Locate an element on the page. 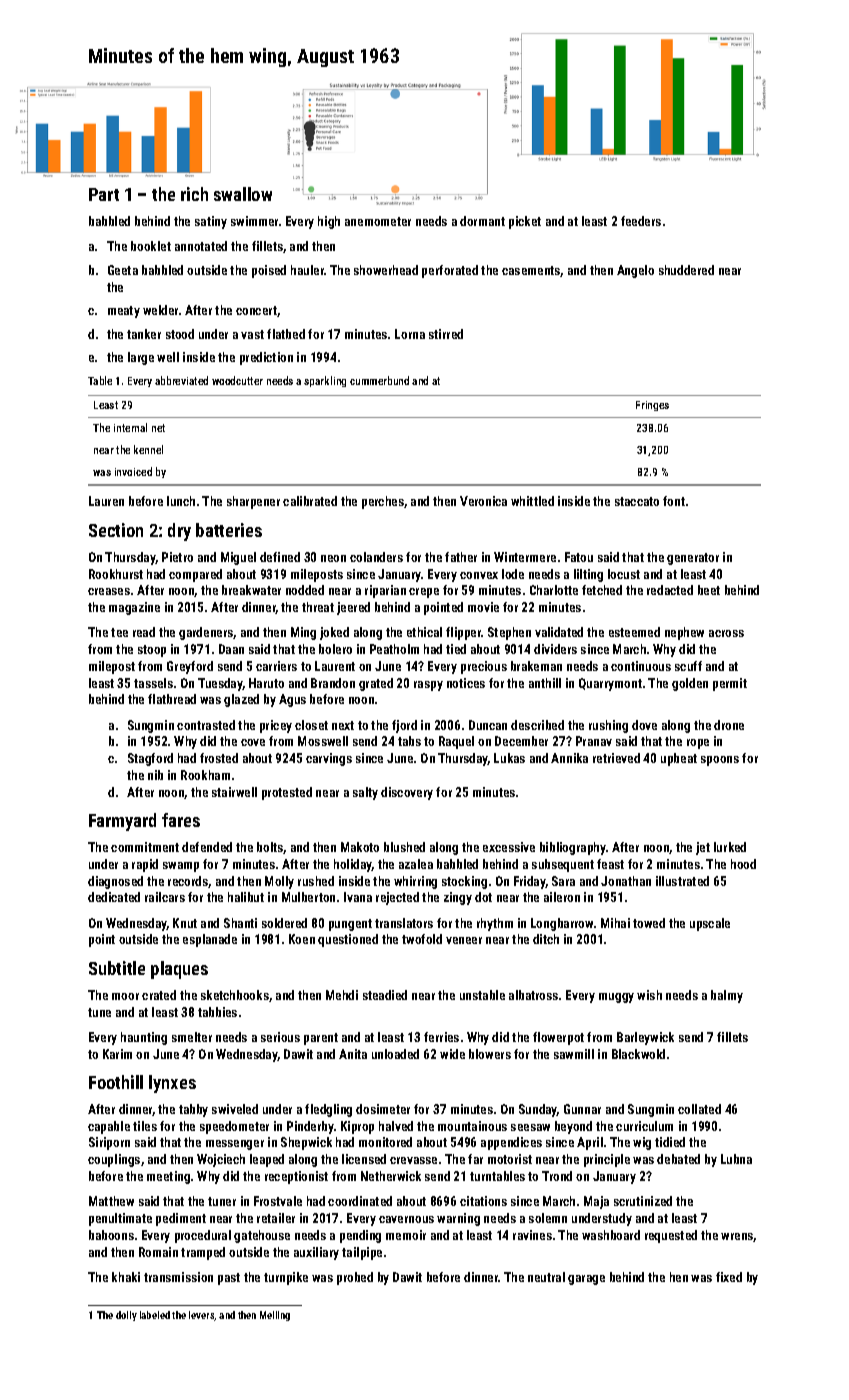 Image resolution: width=849 pixels, height=1400 pixels. Matthew is located at coordinates (111, 1201).
